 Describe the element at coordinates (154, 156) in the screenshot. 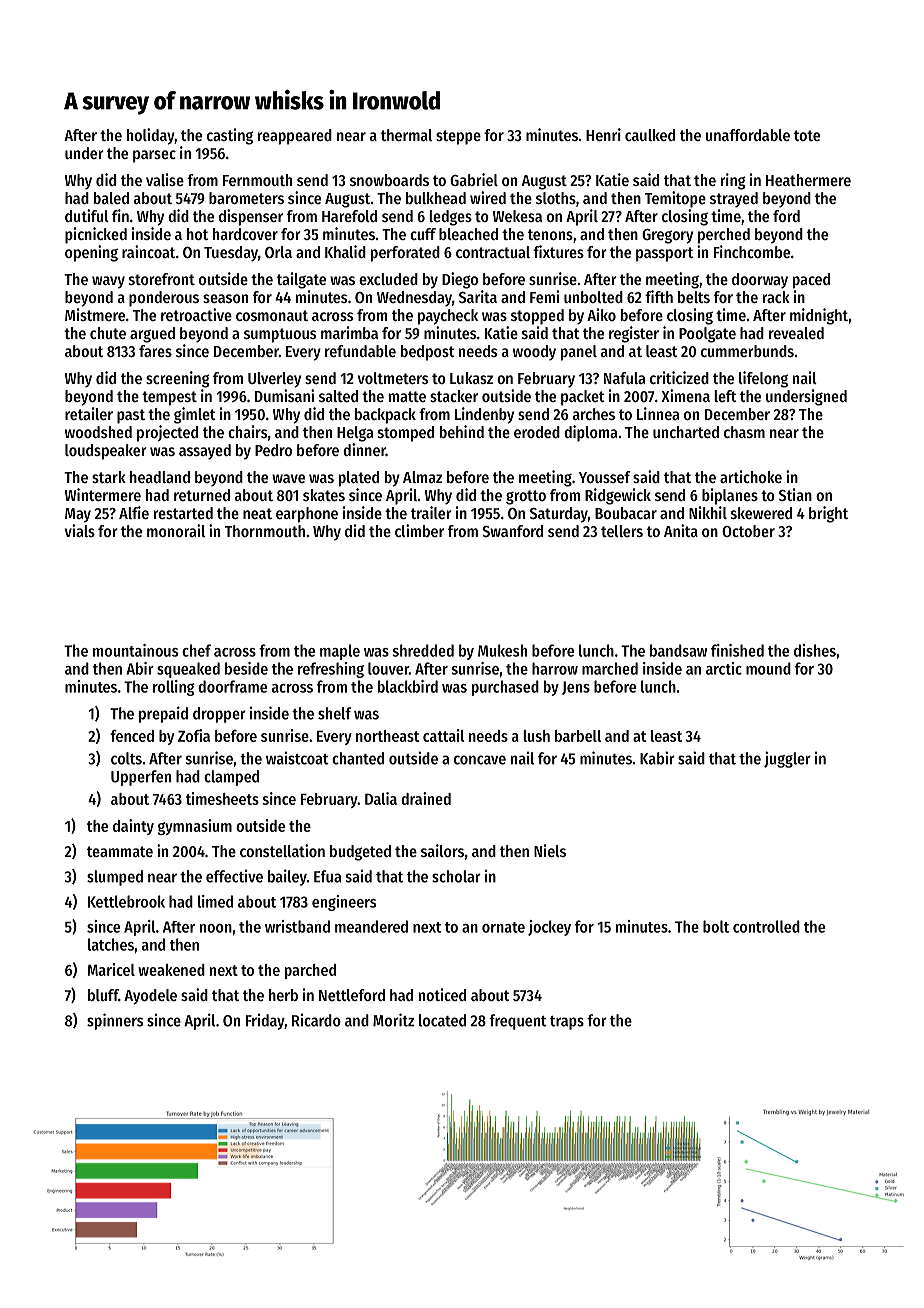

I see `parsec` at that location.
